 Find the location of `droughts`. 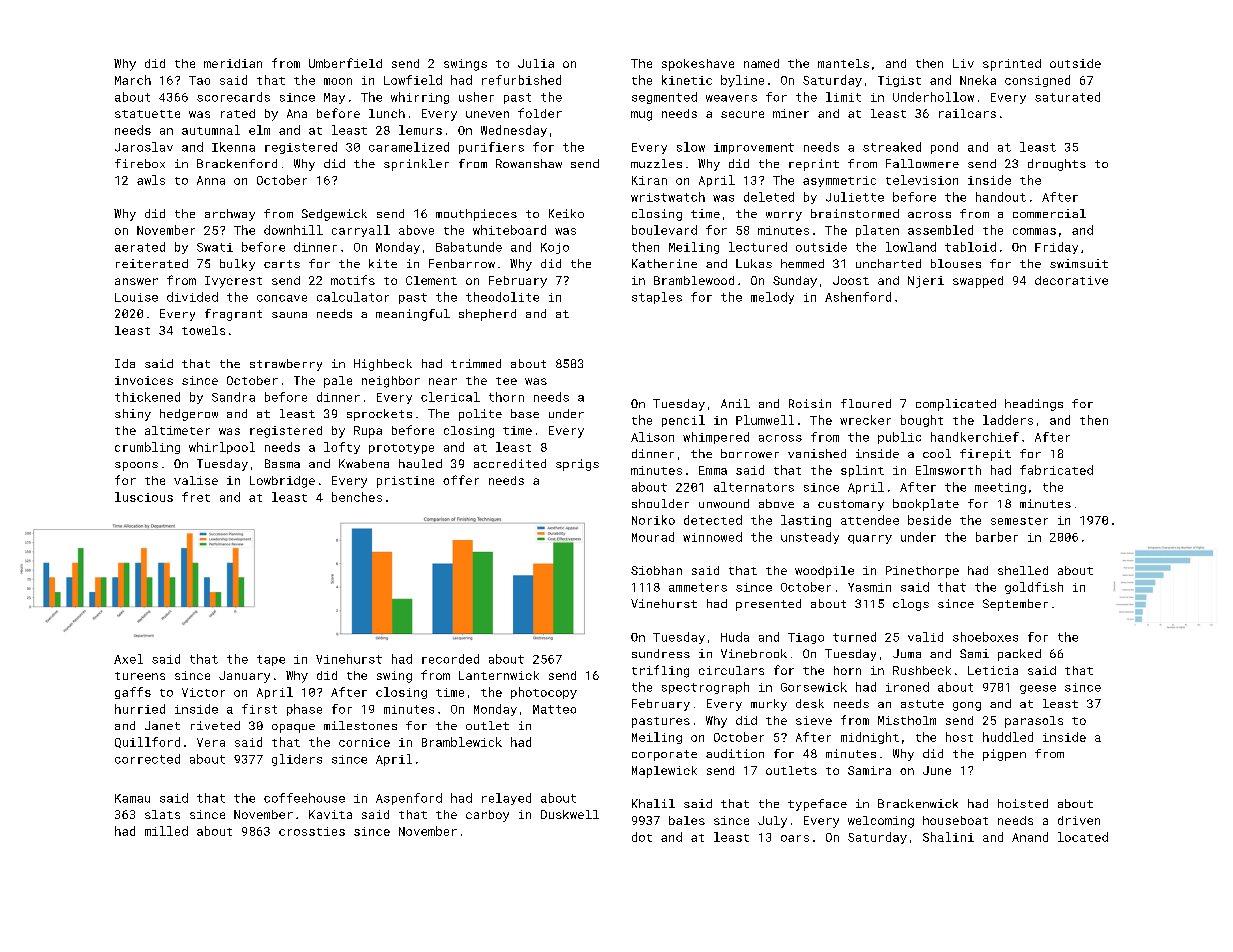

droughts is located at coordinates (1057, 165).
